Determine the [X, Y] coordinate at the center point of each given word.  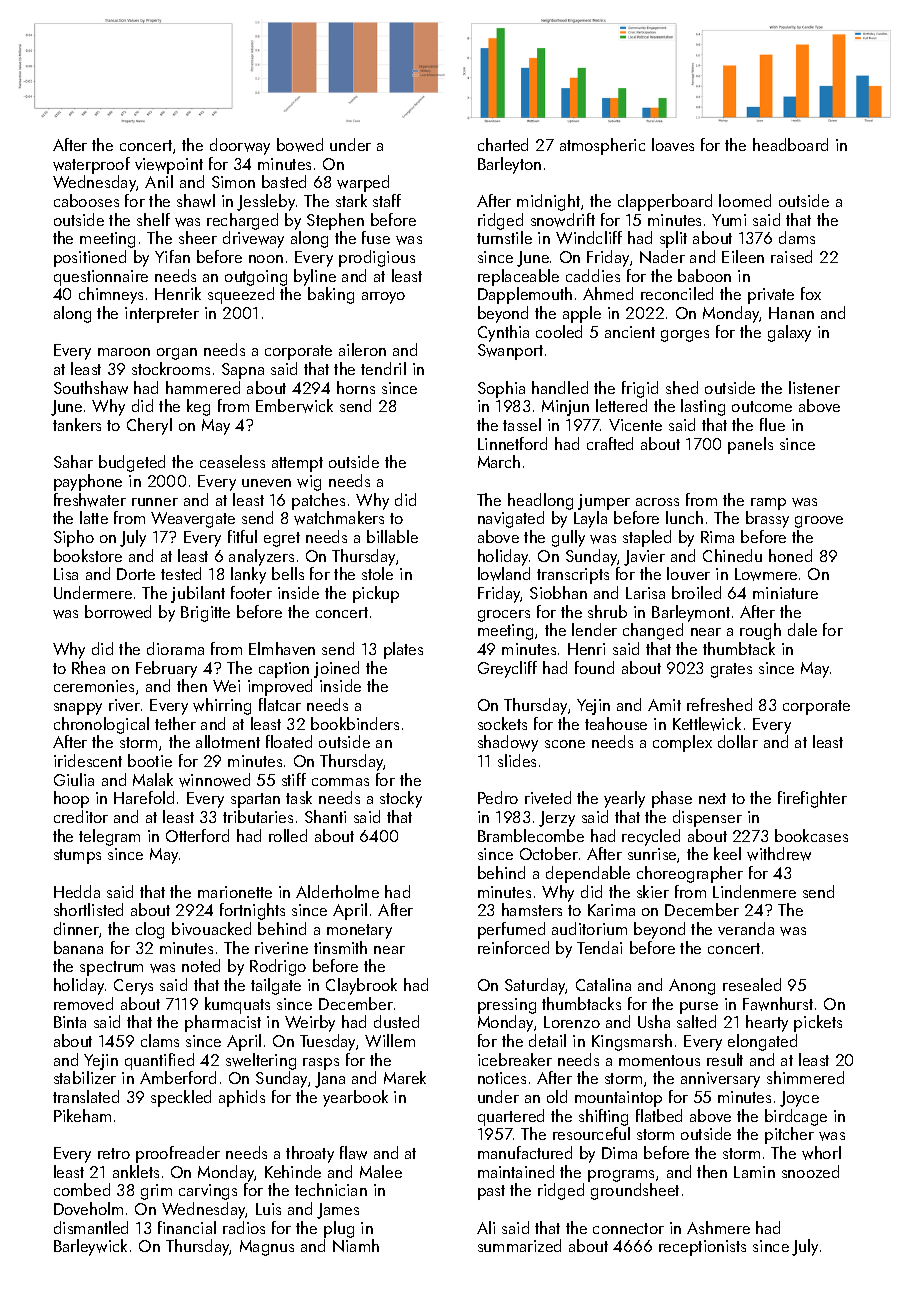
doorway [240, 146]
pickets [818, 1023]
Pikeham [82, 1115]
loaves [673, 144]
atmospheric [602, 146]
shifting [603, 1117]
